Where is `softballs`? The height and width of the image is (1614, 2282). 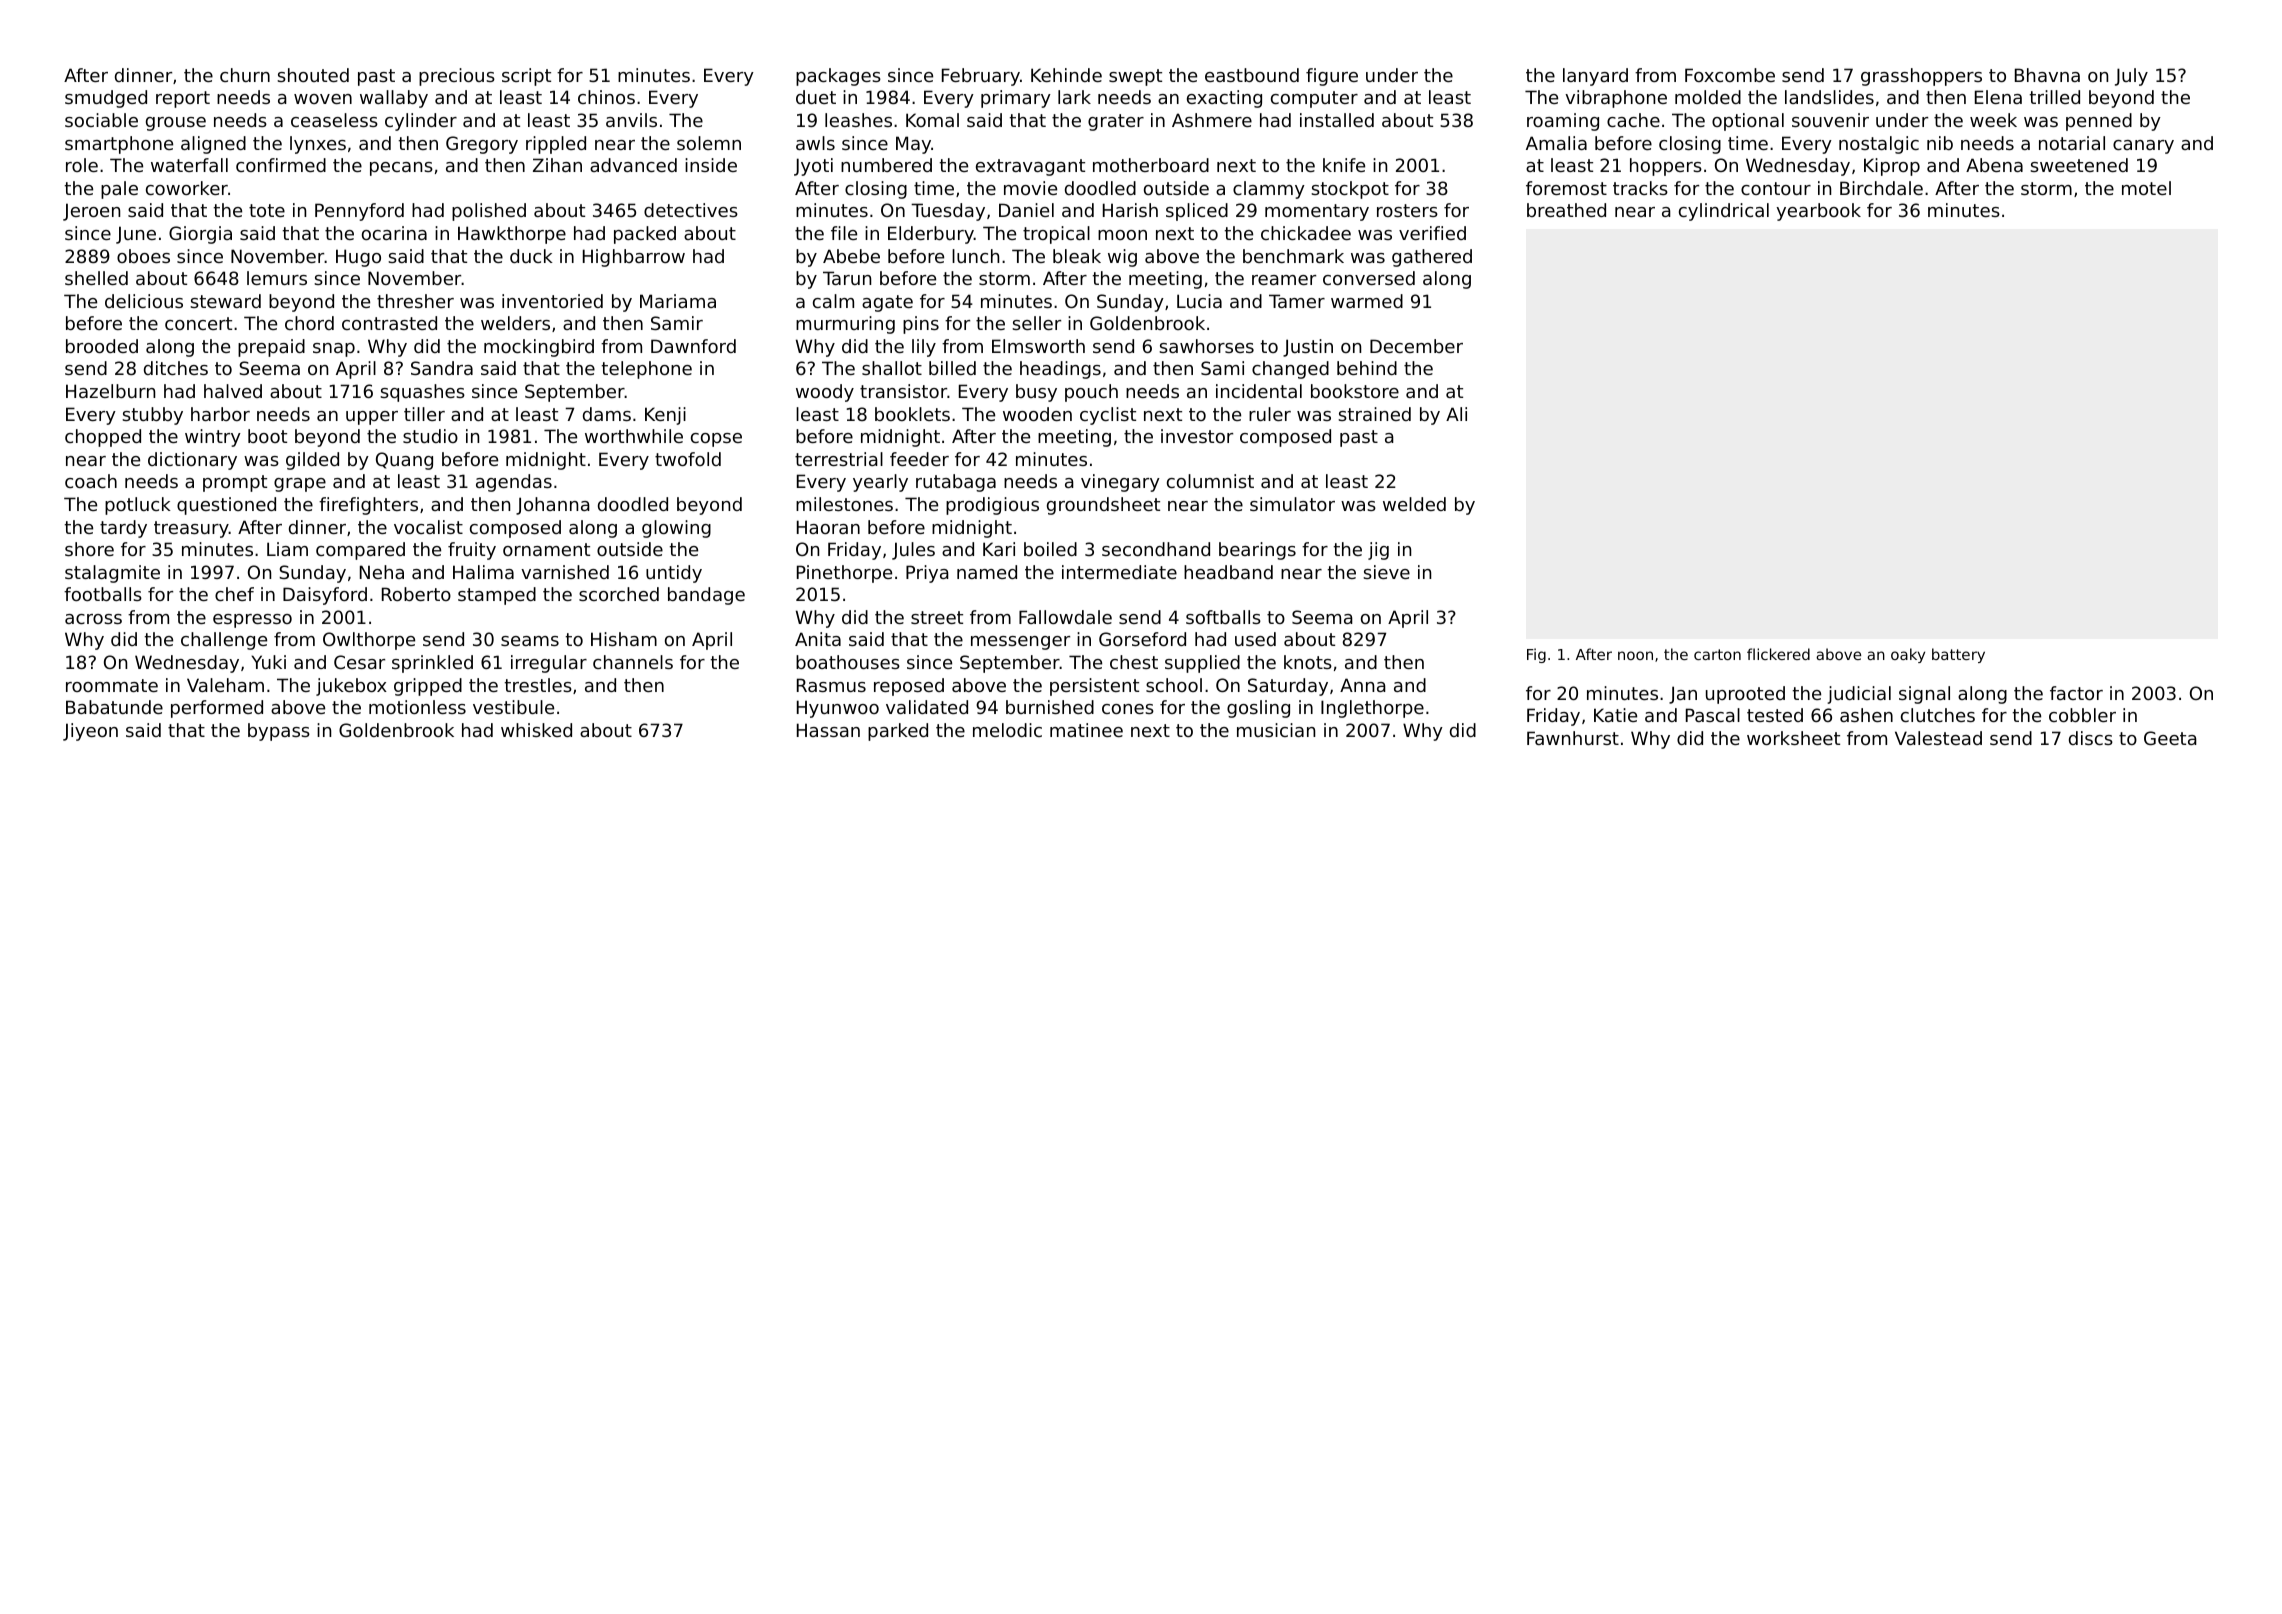 softballs is located at coordinates (1223, 617).
